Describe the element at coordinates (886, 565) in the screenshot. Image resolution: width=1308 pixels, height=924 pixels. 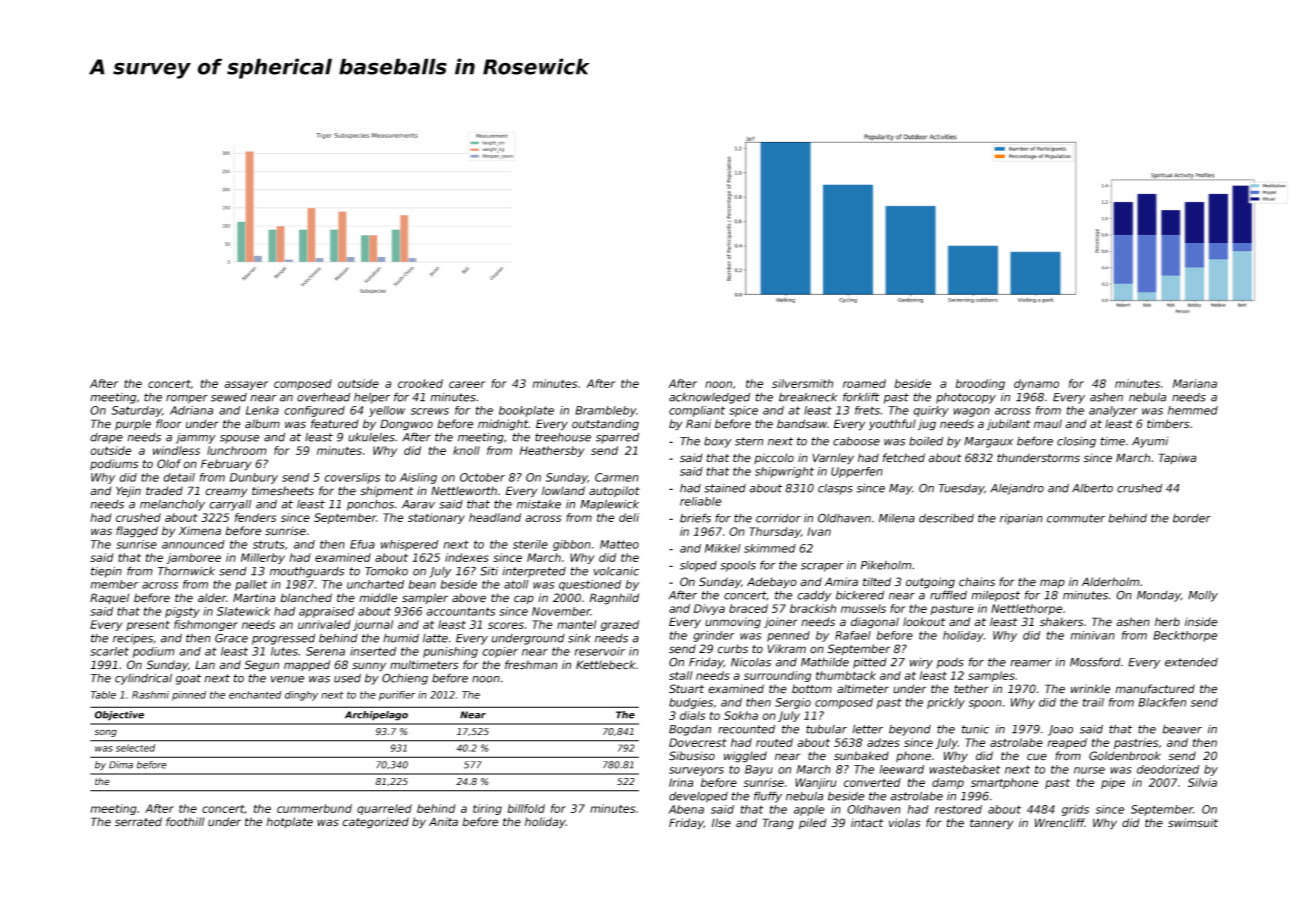
I see `Pikeholm` at that location.
